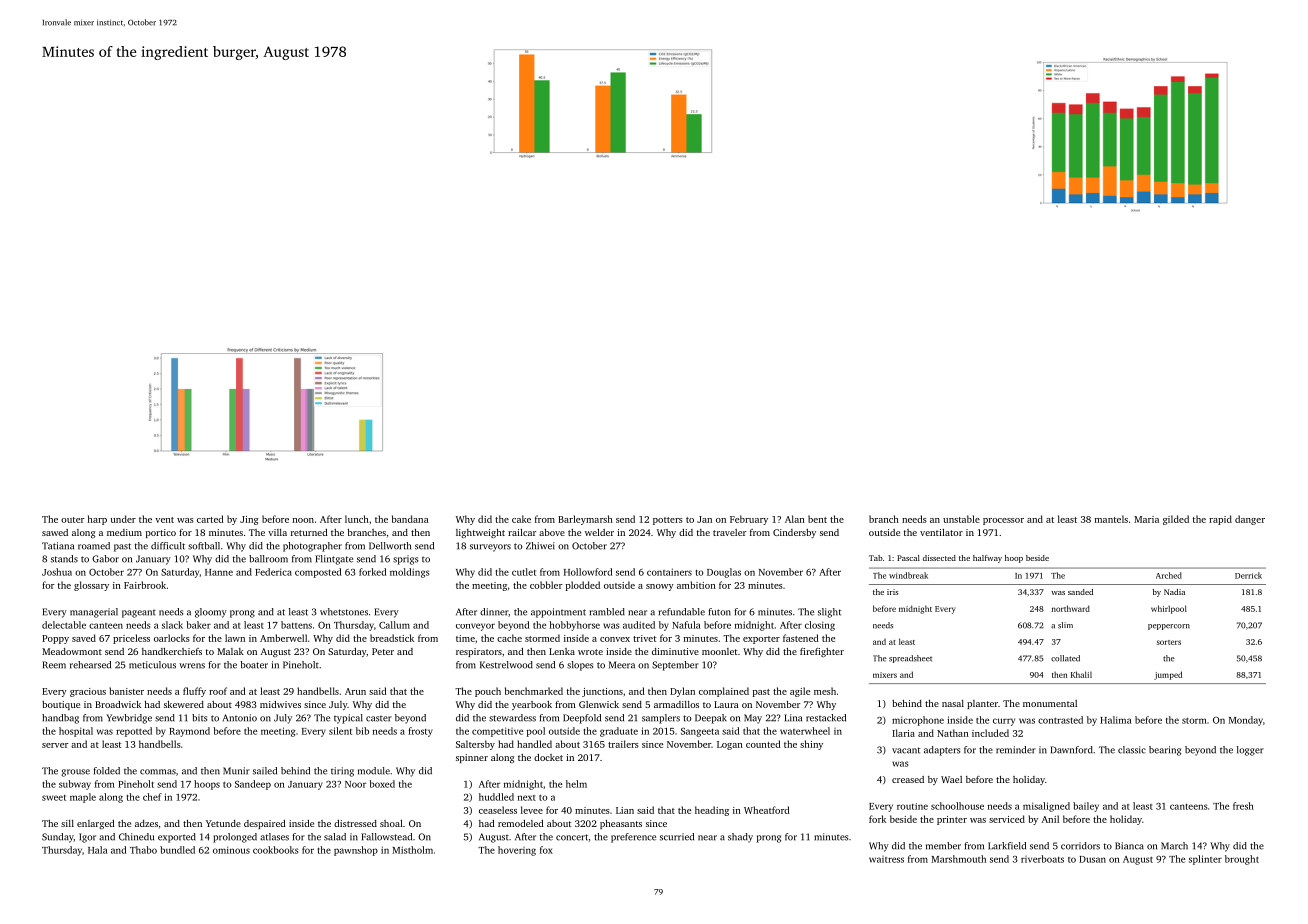 The width and height of the screenshot is (1308, 924). I want to click on helm, so click(576, 784).
